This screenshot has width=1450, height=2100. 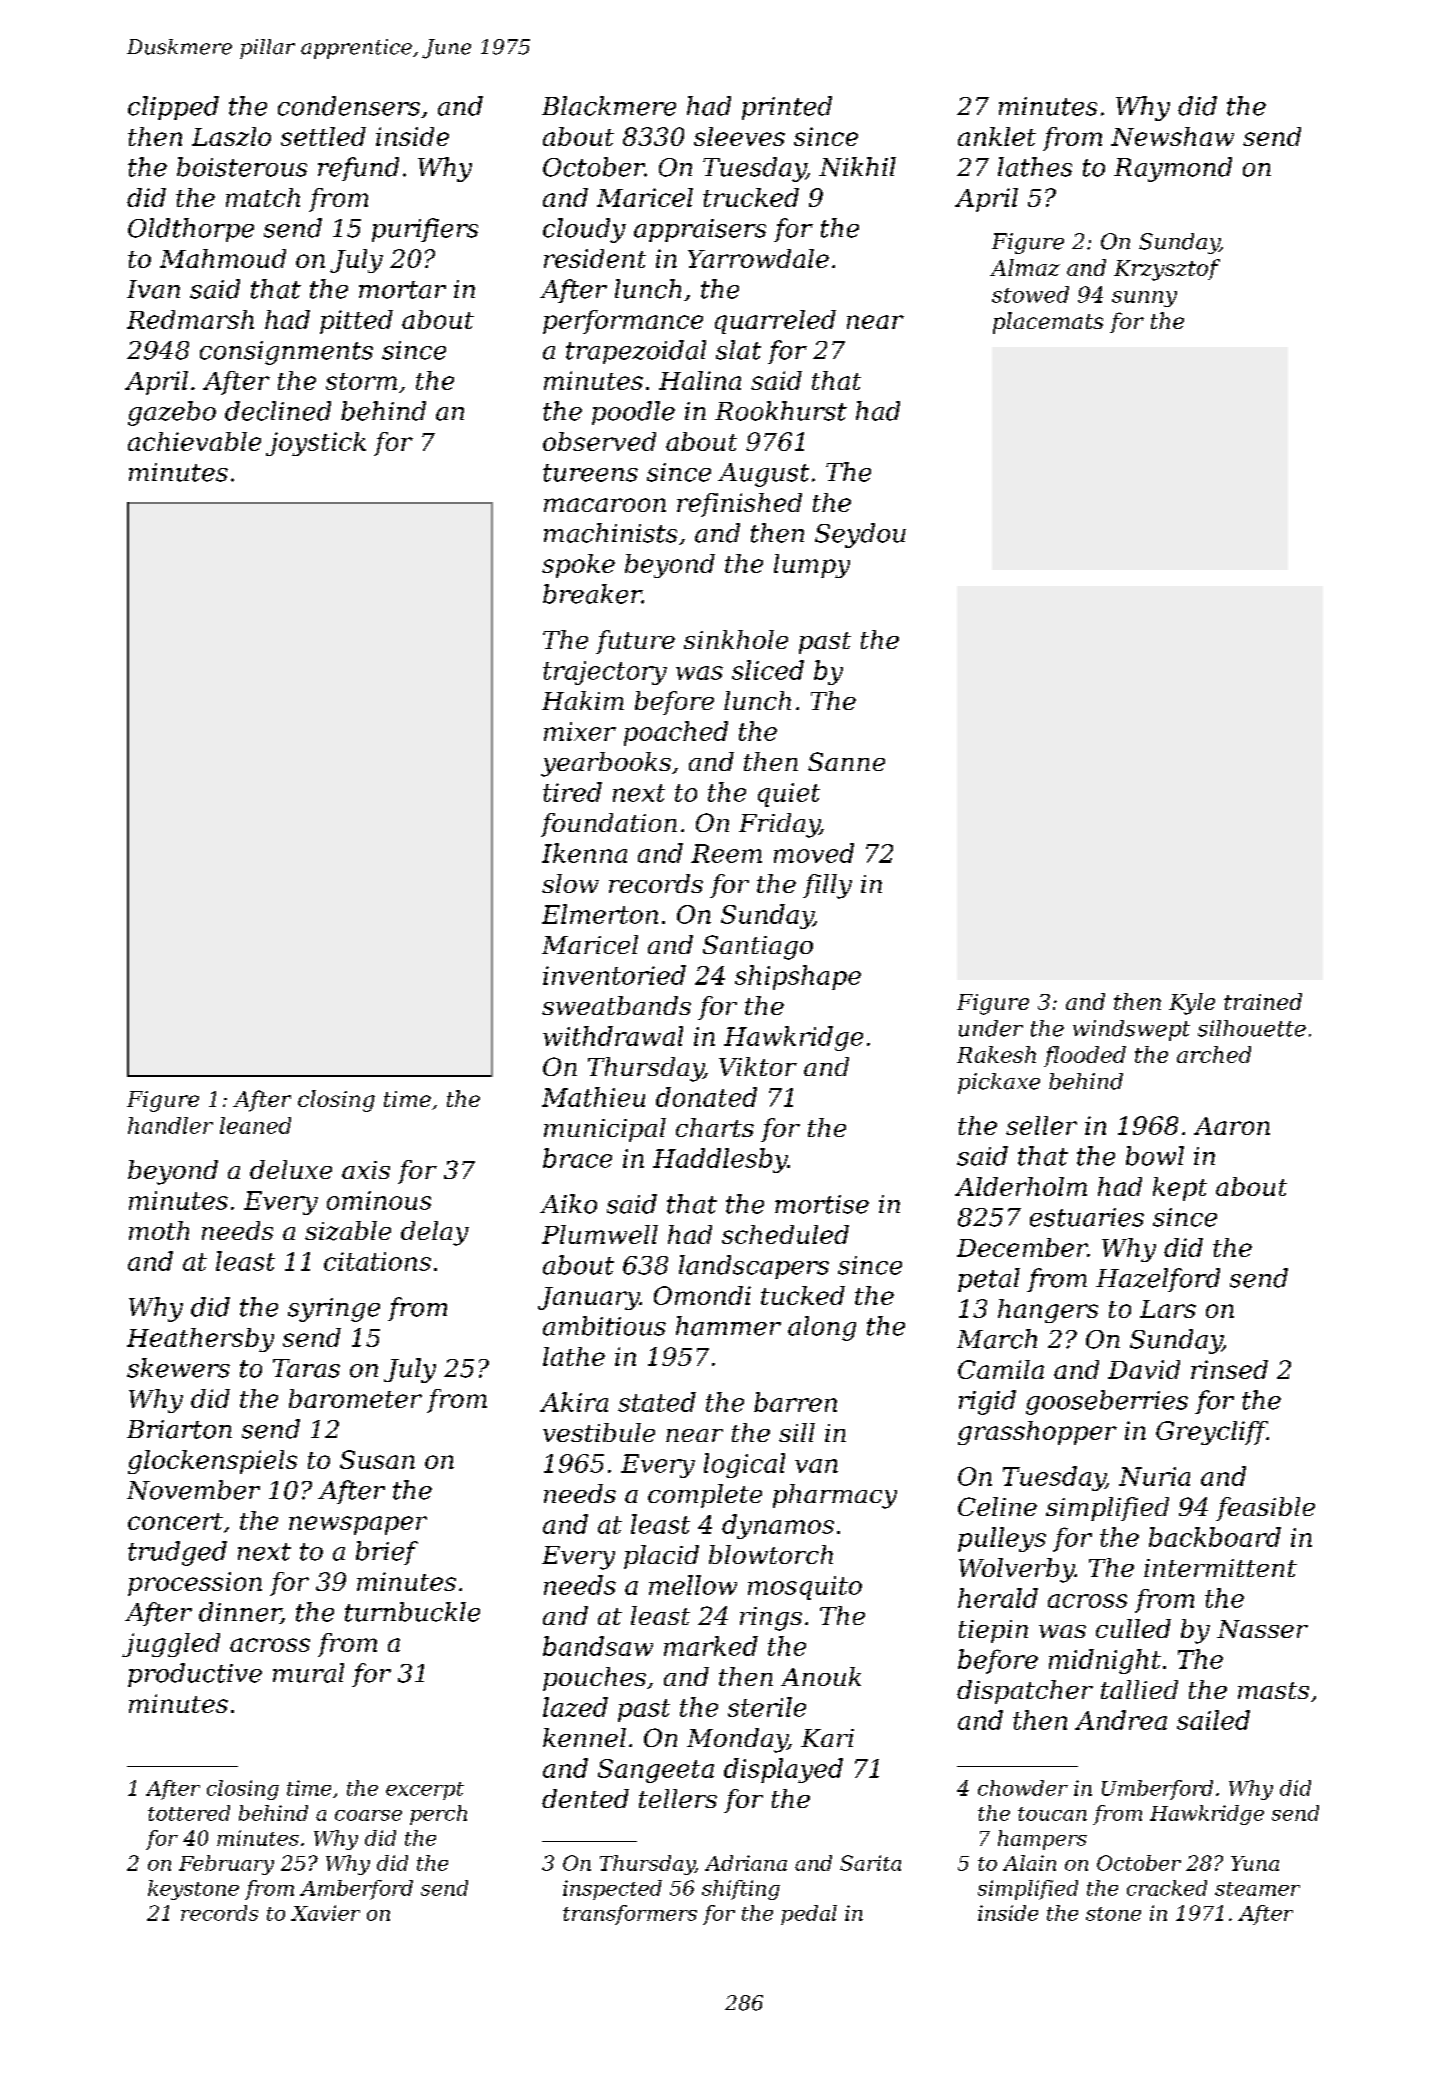 I want to click on handler, so click(x=170, y=1125).
